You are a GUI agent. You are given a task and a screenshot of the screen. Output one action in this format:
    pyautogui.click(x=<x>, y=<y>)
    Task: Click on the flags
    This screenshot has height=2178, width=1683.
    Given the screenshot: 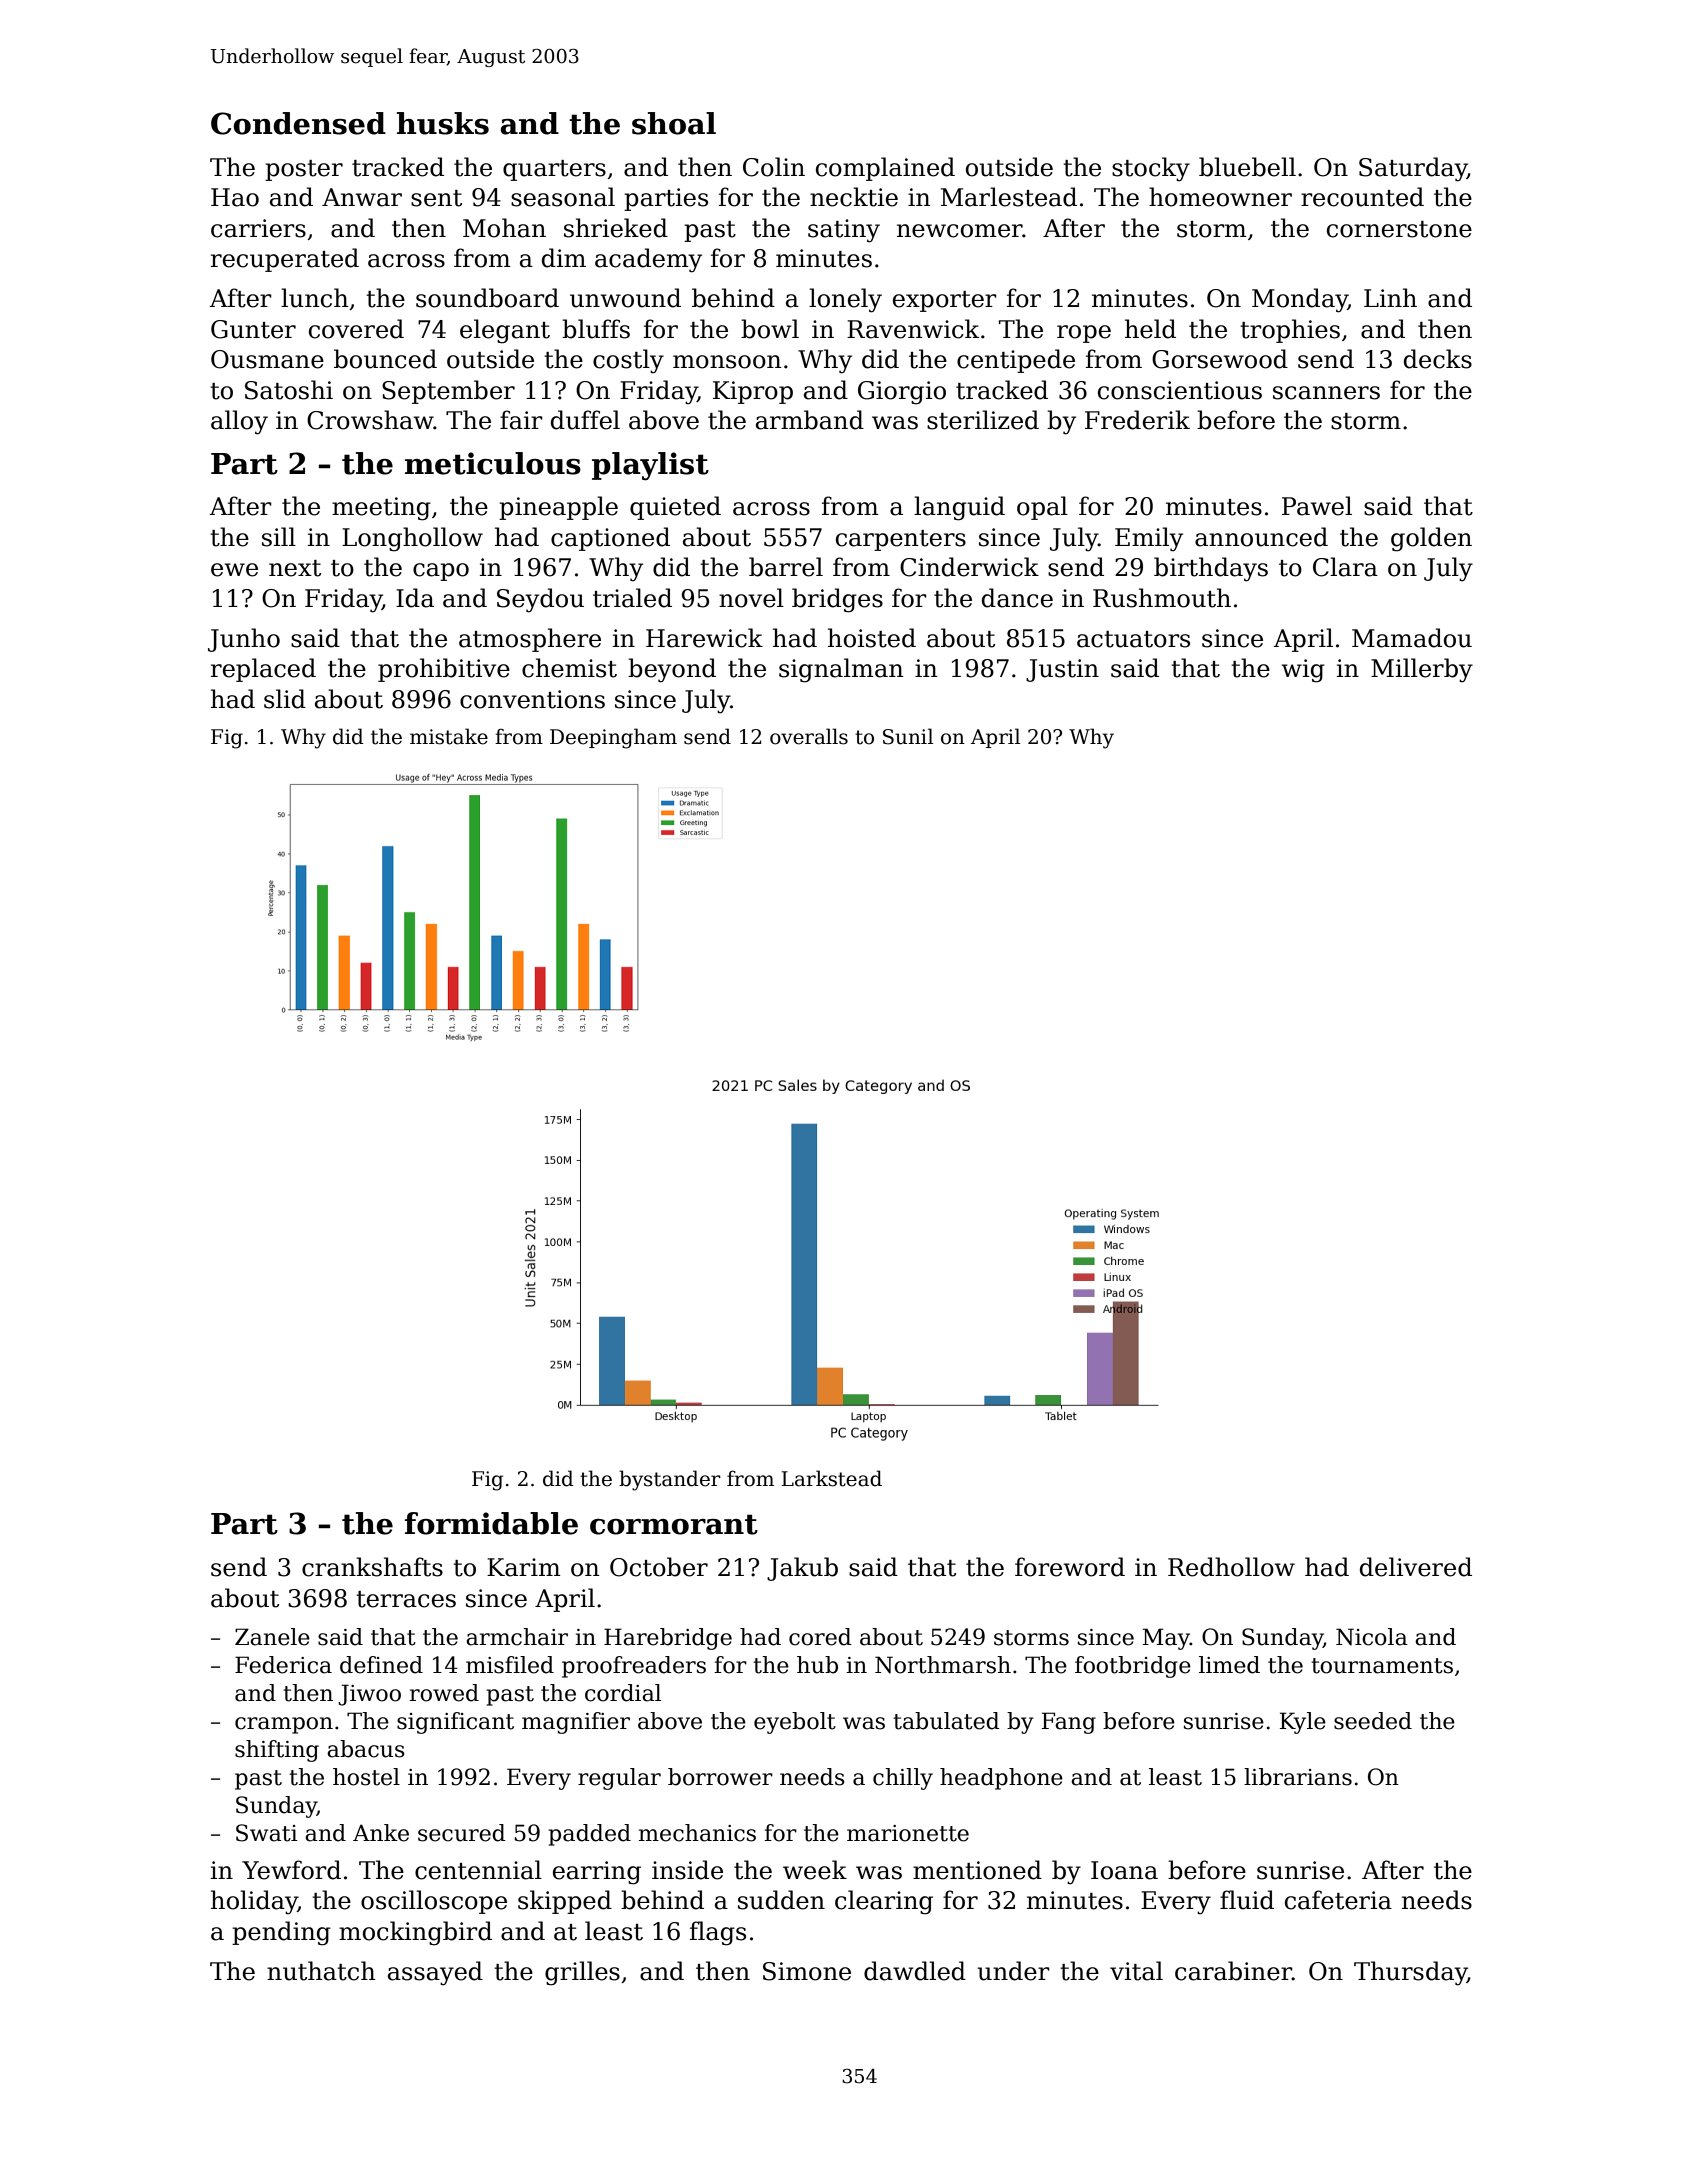 What is the action you would take?
    pyautogui.click(x=718, y=1933)
